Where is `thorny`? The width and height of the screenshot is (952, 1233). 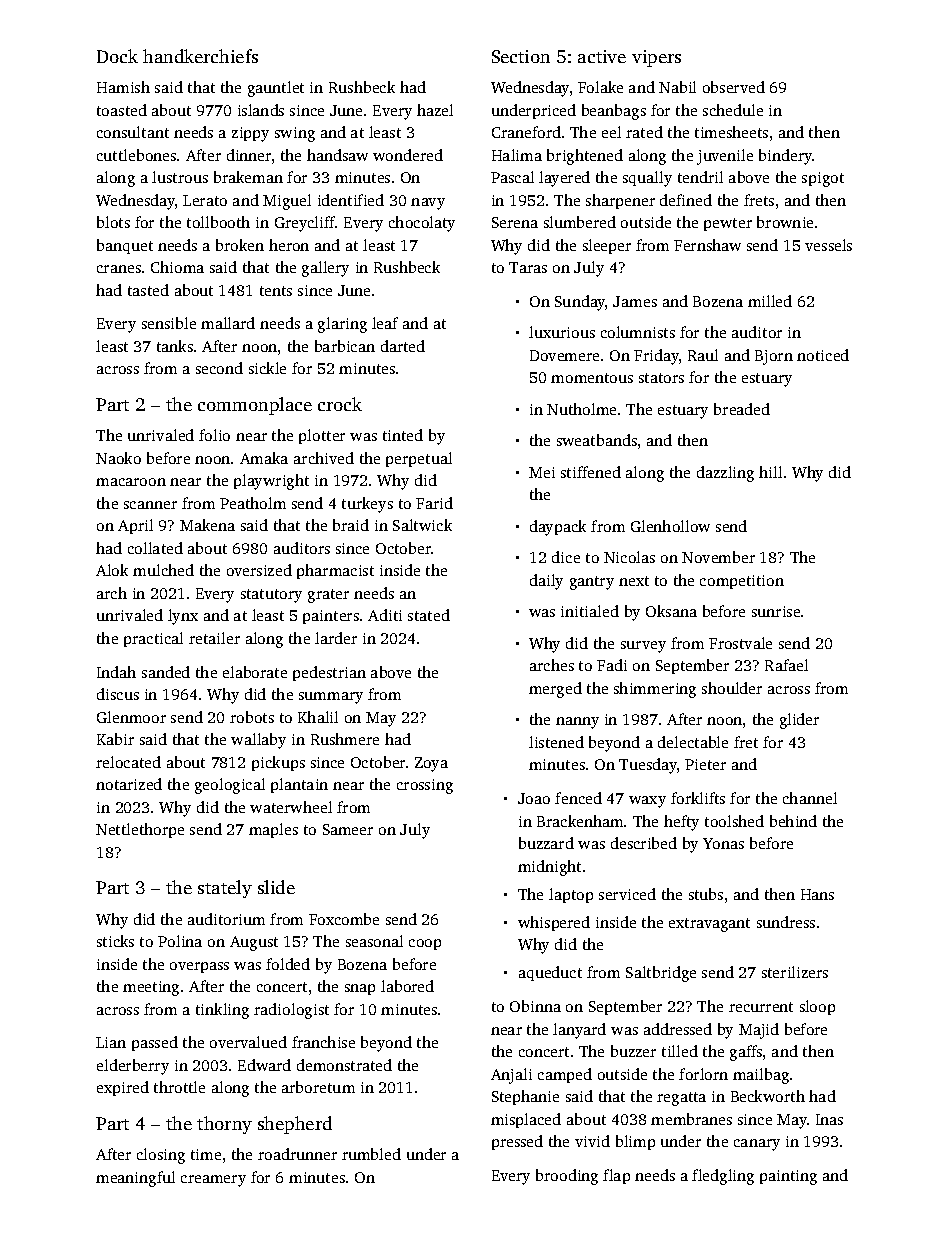 thorny is located at coordinates (224, 1125).
